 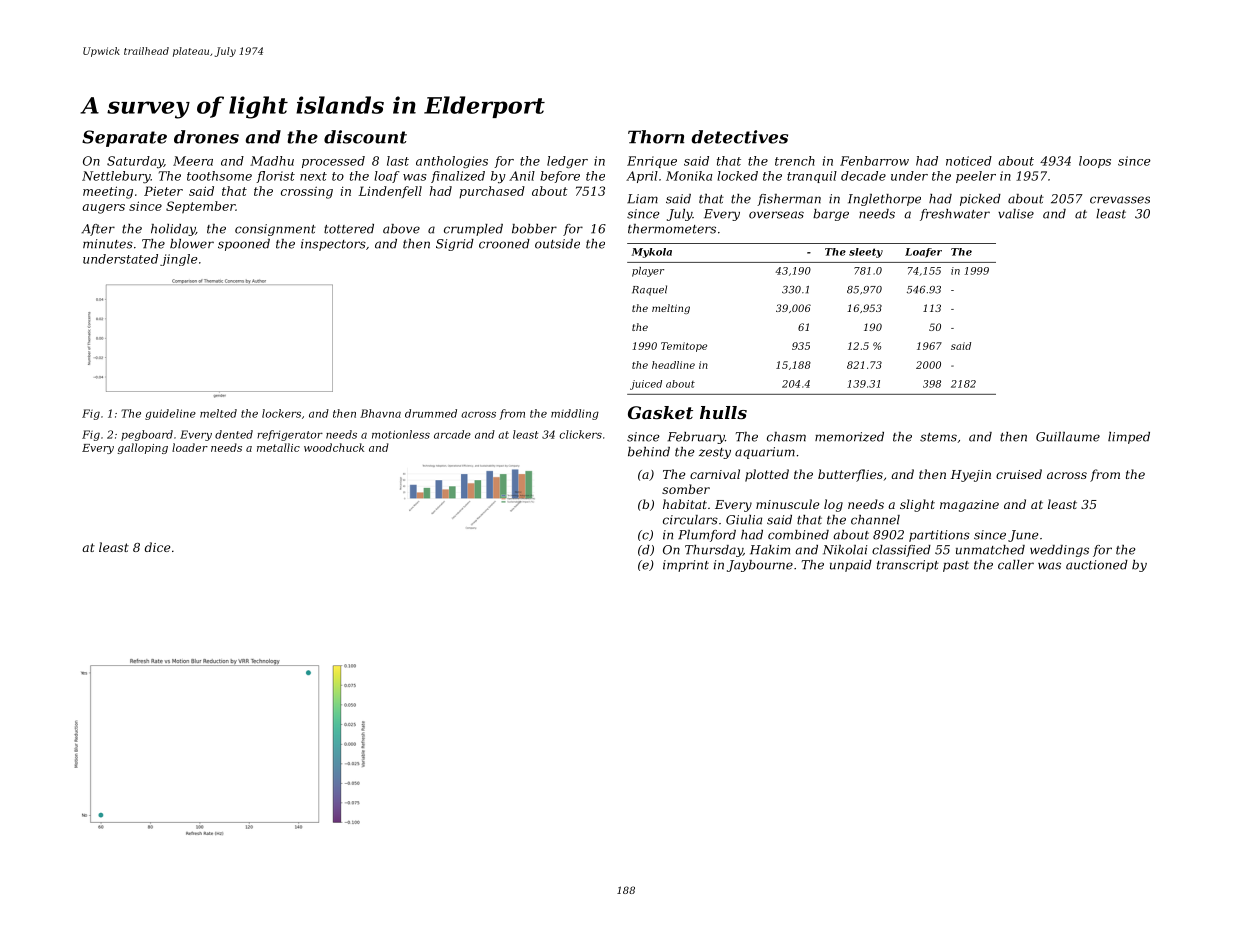 I want to click on dice, so click(x=157, y=547).
